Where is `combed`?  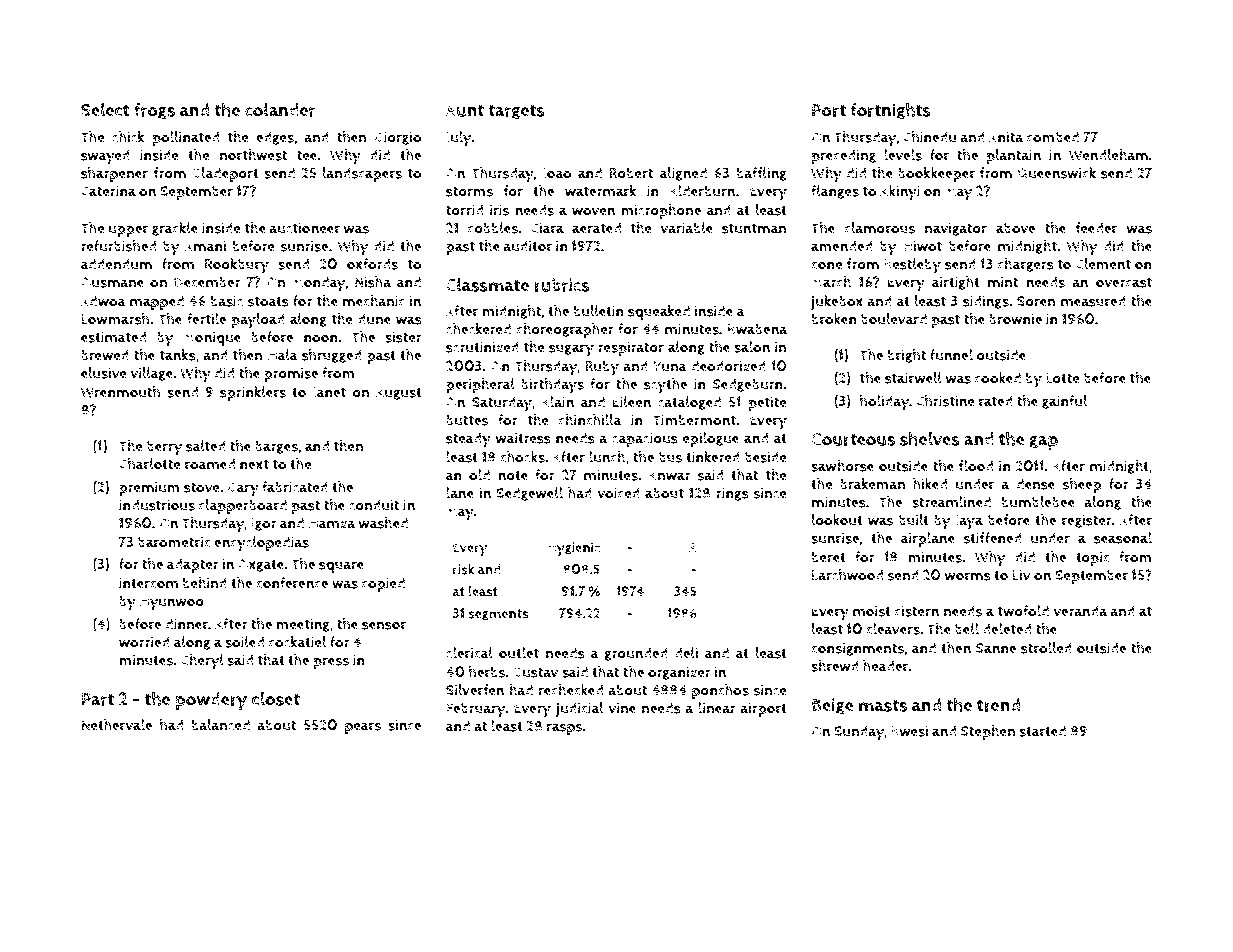
combed is located at coordinates (1053, 137).
